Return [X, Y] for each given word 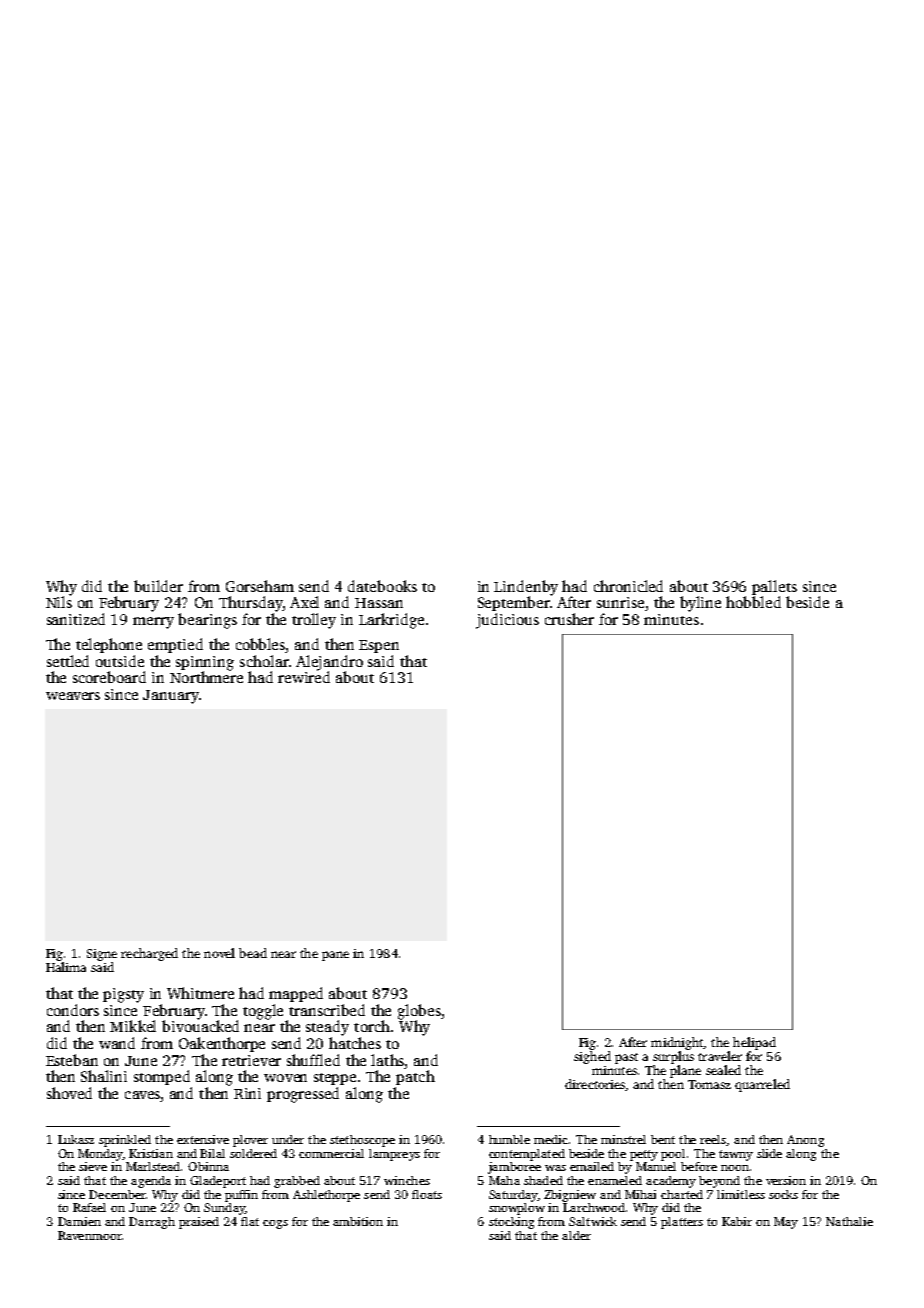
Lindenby [526, 588]
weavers [73, 696]
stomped [162, 1077]
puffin [241, 1196]
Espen [379, 646]
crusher [569, 619]
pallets [774, 587]
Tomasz [709, 1084]
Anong [805, 1141]
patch [415, 1077]
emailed [592, 1166]
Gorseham [260, 586]
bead [253, 953]
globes [419, 1012]
